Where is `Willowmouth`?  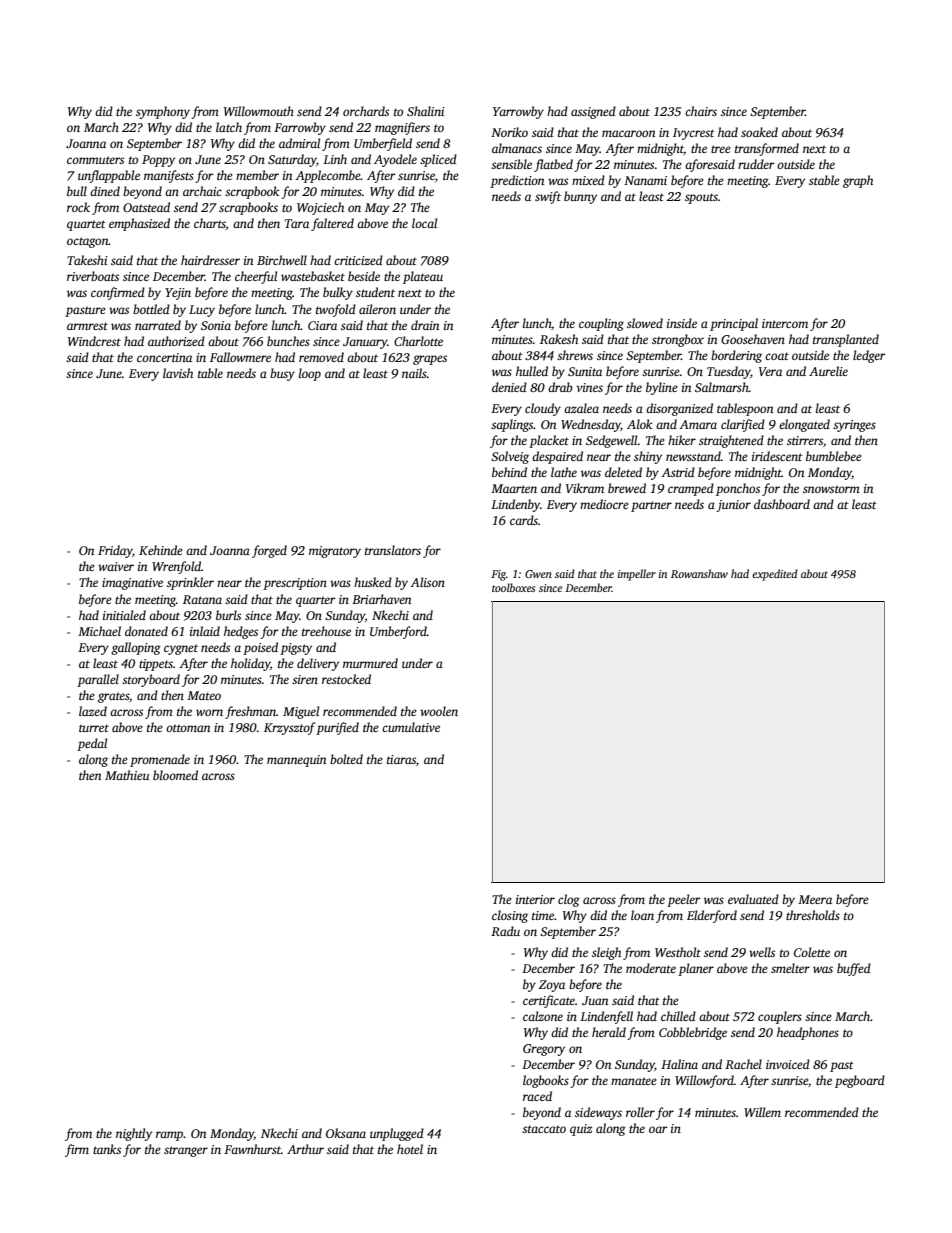
Willowmouth is located at coordinates (259, 111).
